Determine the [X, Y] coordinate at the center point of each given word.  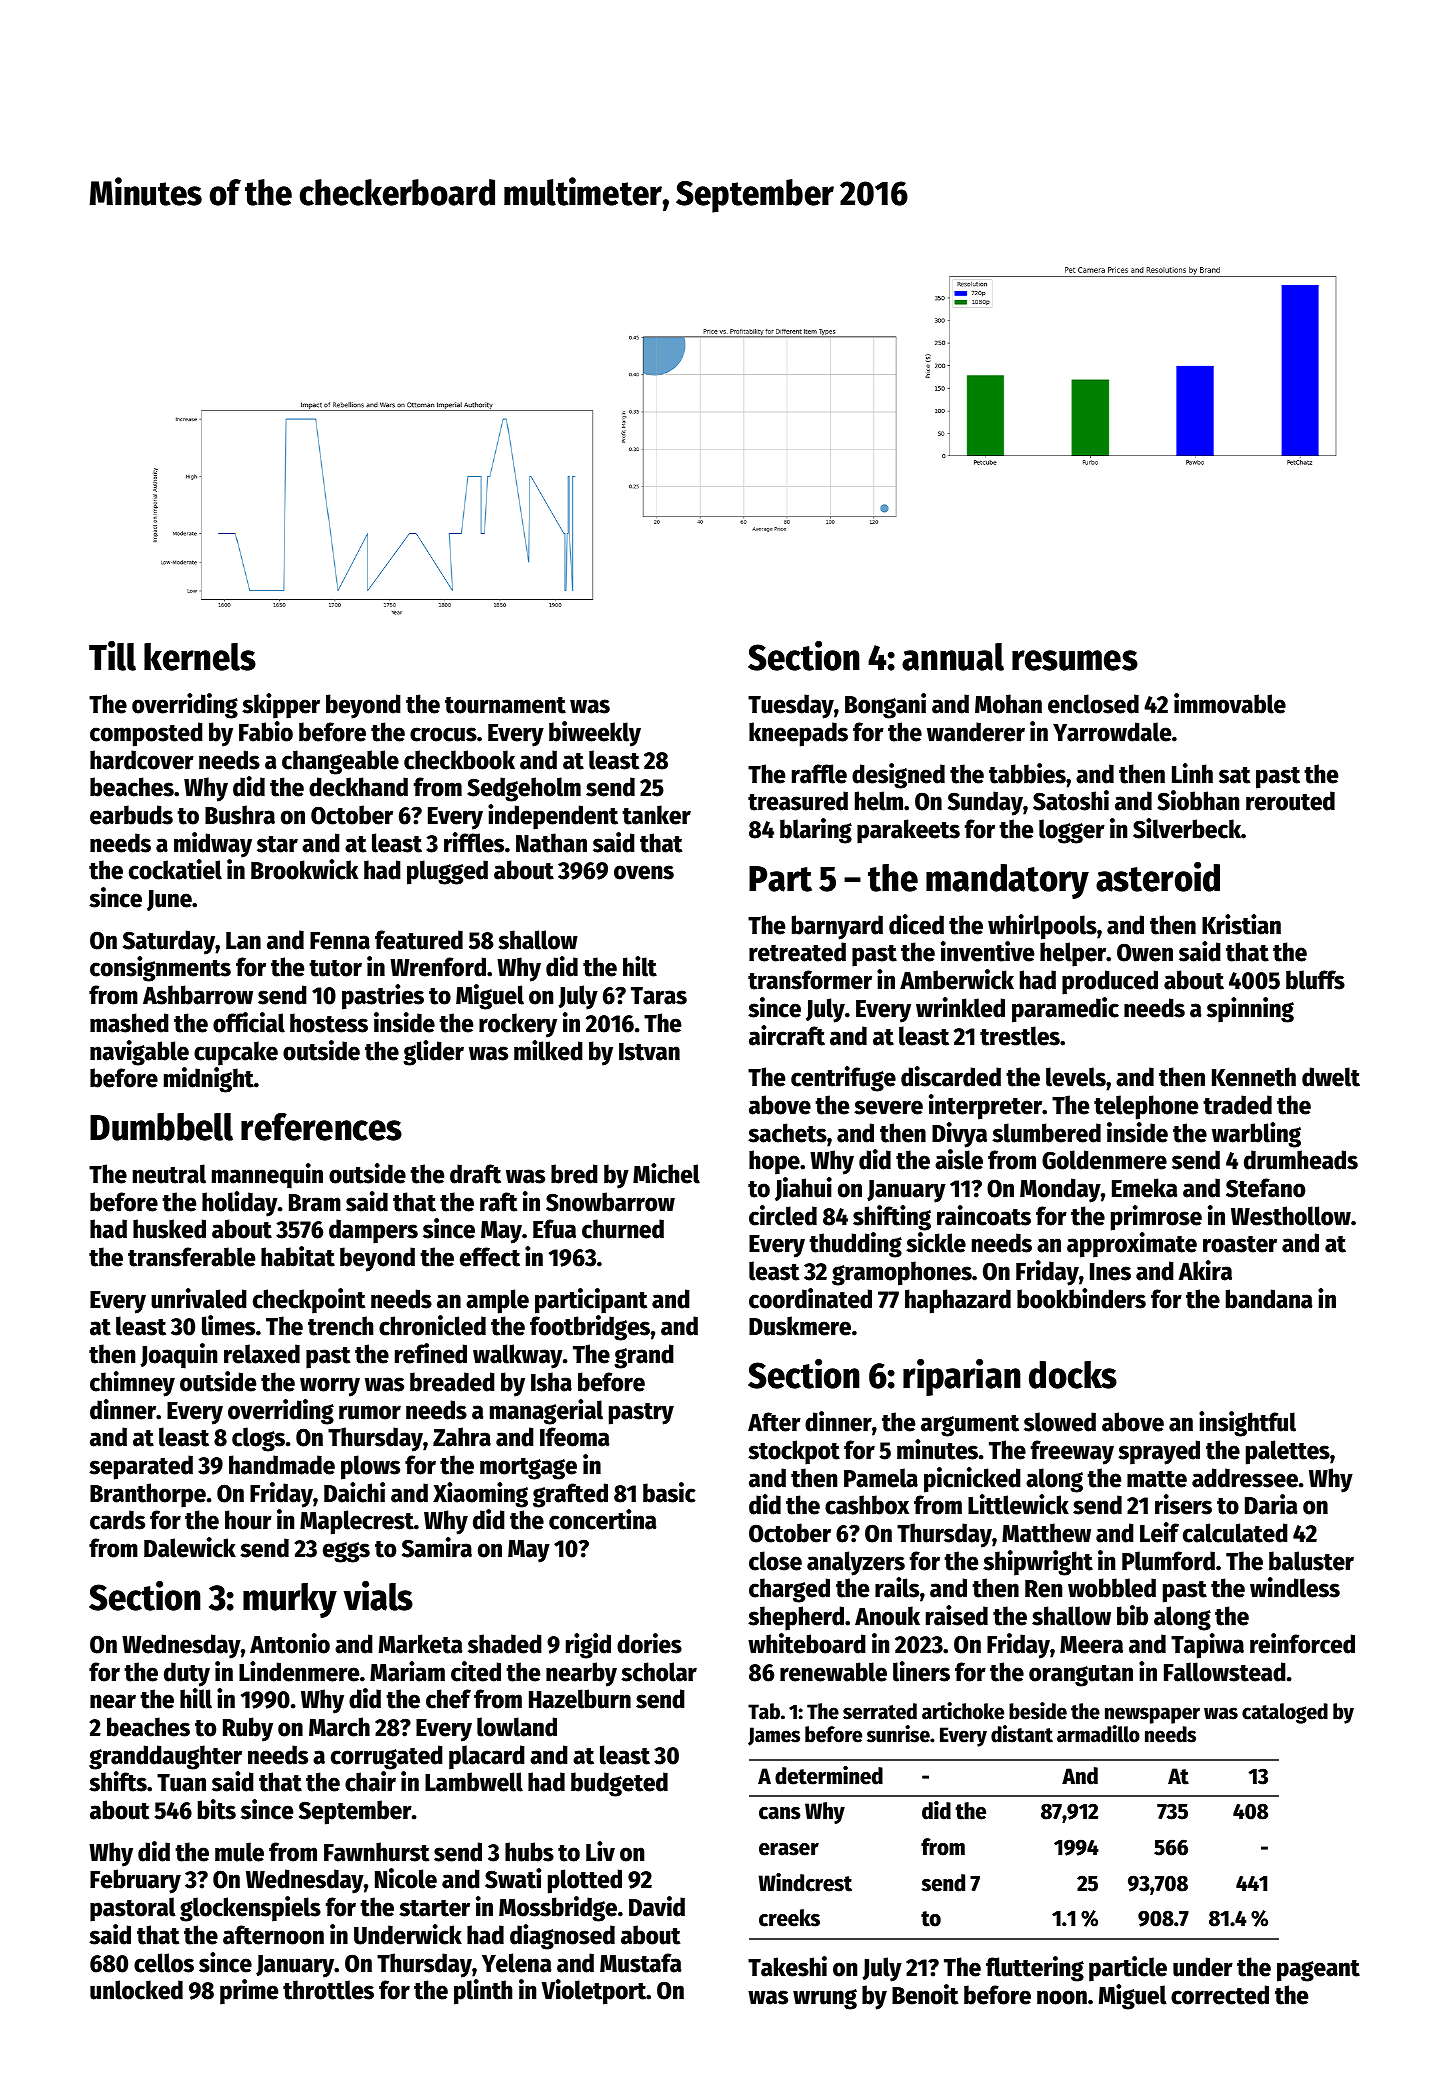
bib [1132, 1615]
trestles [1020, 1036]
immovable [1230, 703]
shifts [118, 1781]
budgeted [619, 1784]
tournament [505, 705]
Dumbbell [161, 1127]
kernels [200, 657]
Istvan [649, 1052]
